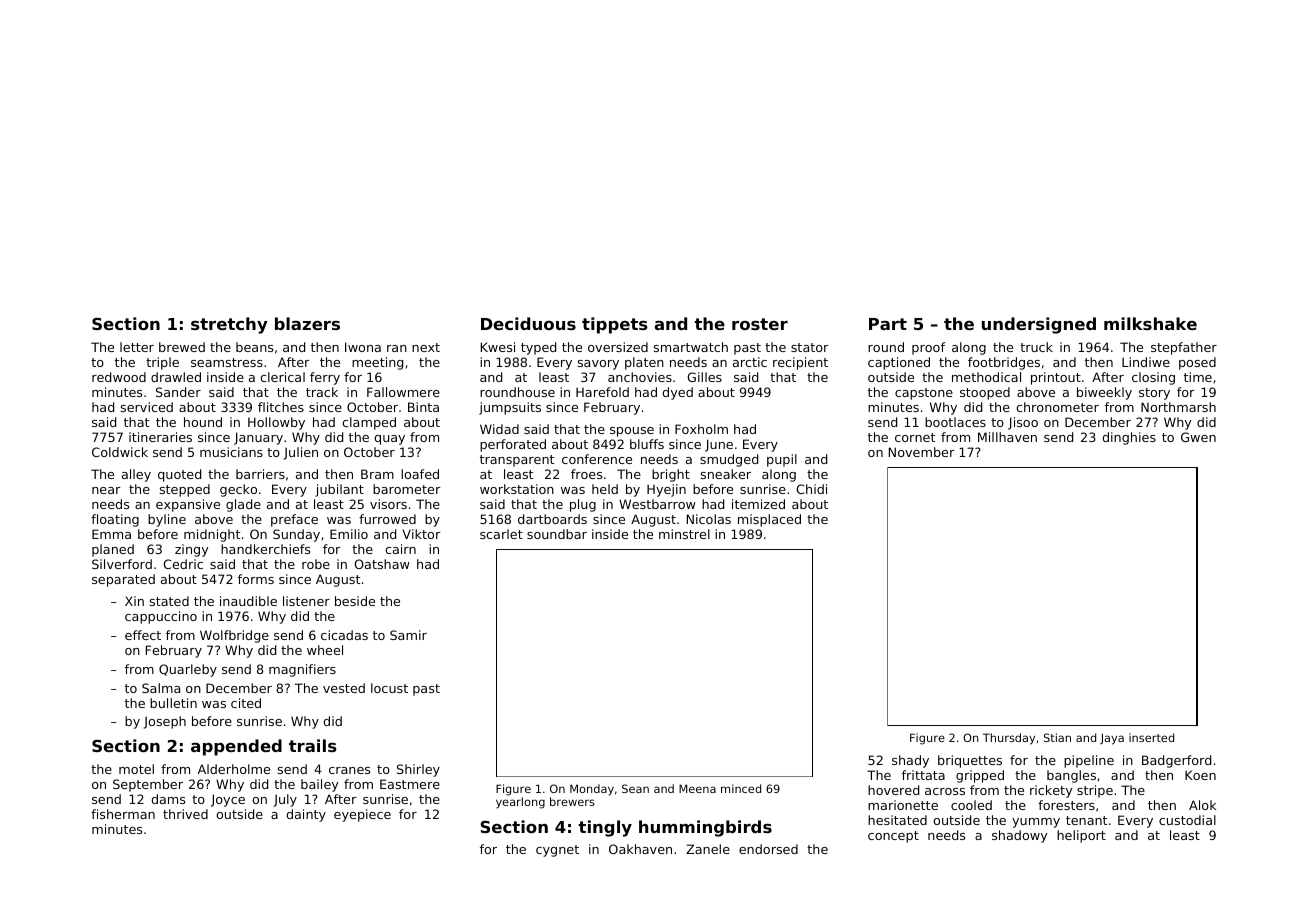 This document has height=924, width=1308. What do you see at coordinates (701, 429) in the document?
I see `Foxholm` at bounding box center [701, 429].
